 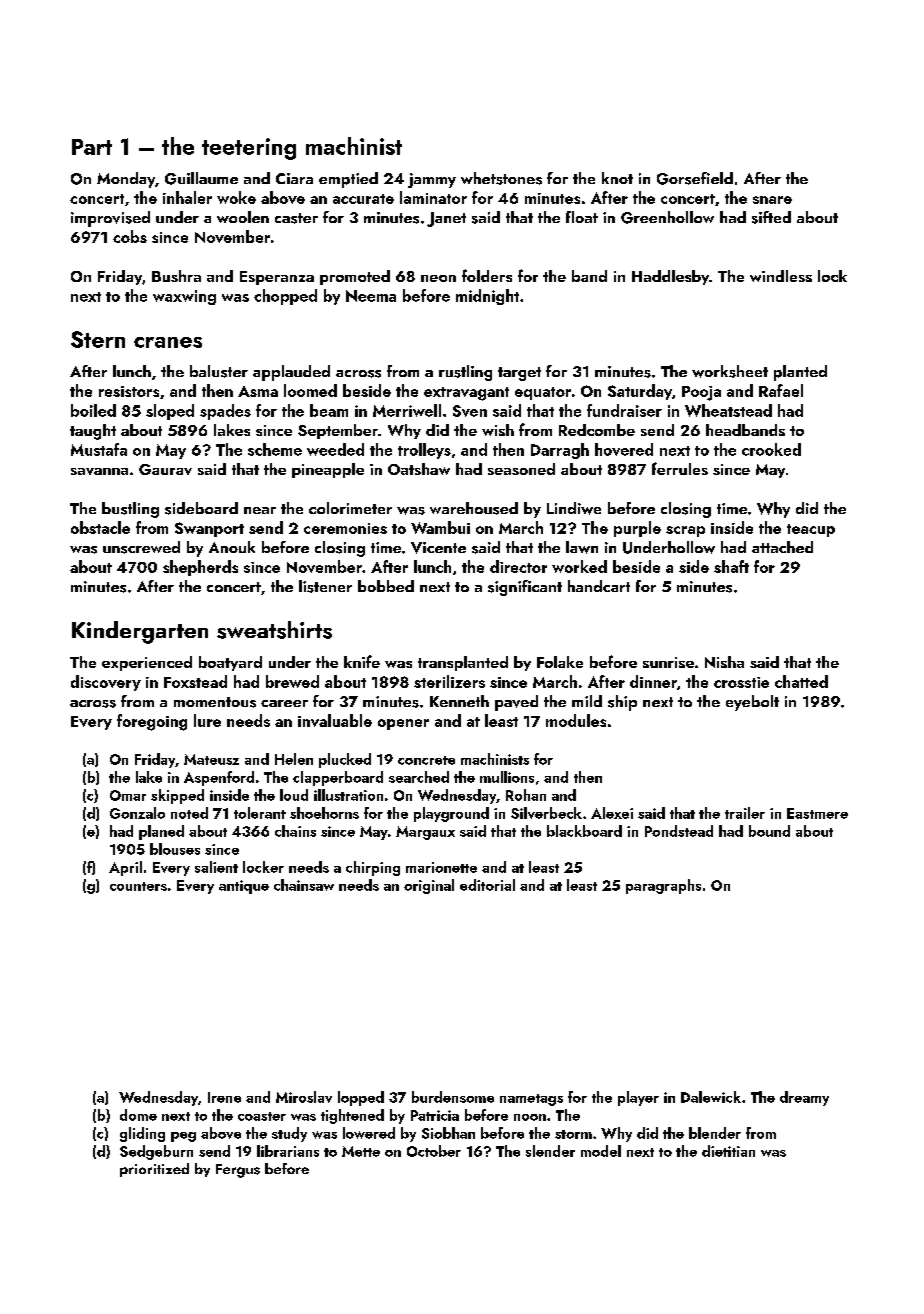 What do you see at coordinates (745, 813) in the page?
I see `trailer` at bounding box center [745, 813].
